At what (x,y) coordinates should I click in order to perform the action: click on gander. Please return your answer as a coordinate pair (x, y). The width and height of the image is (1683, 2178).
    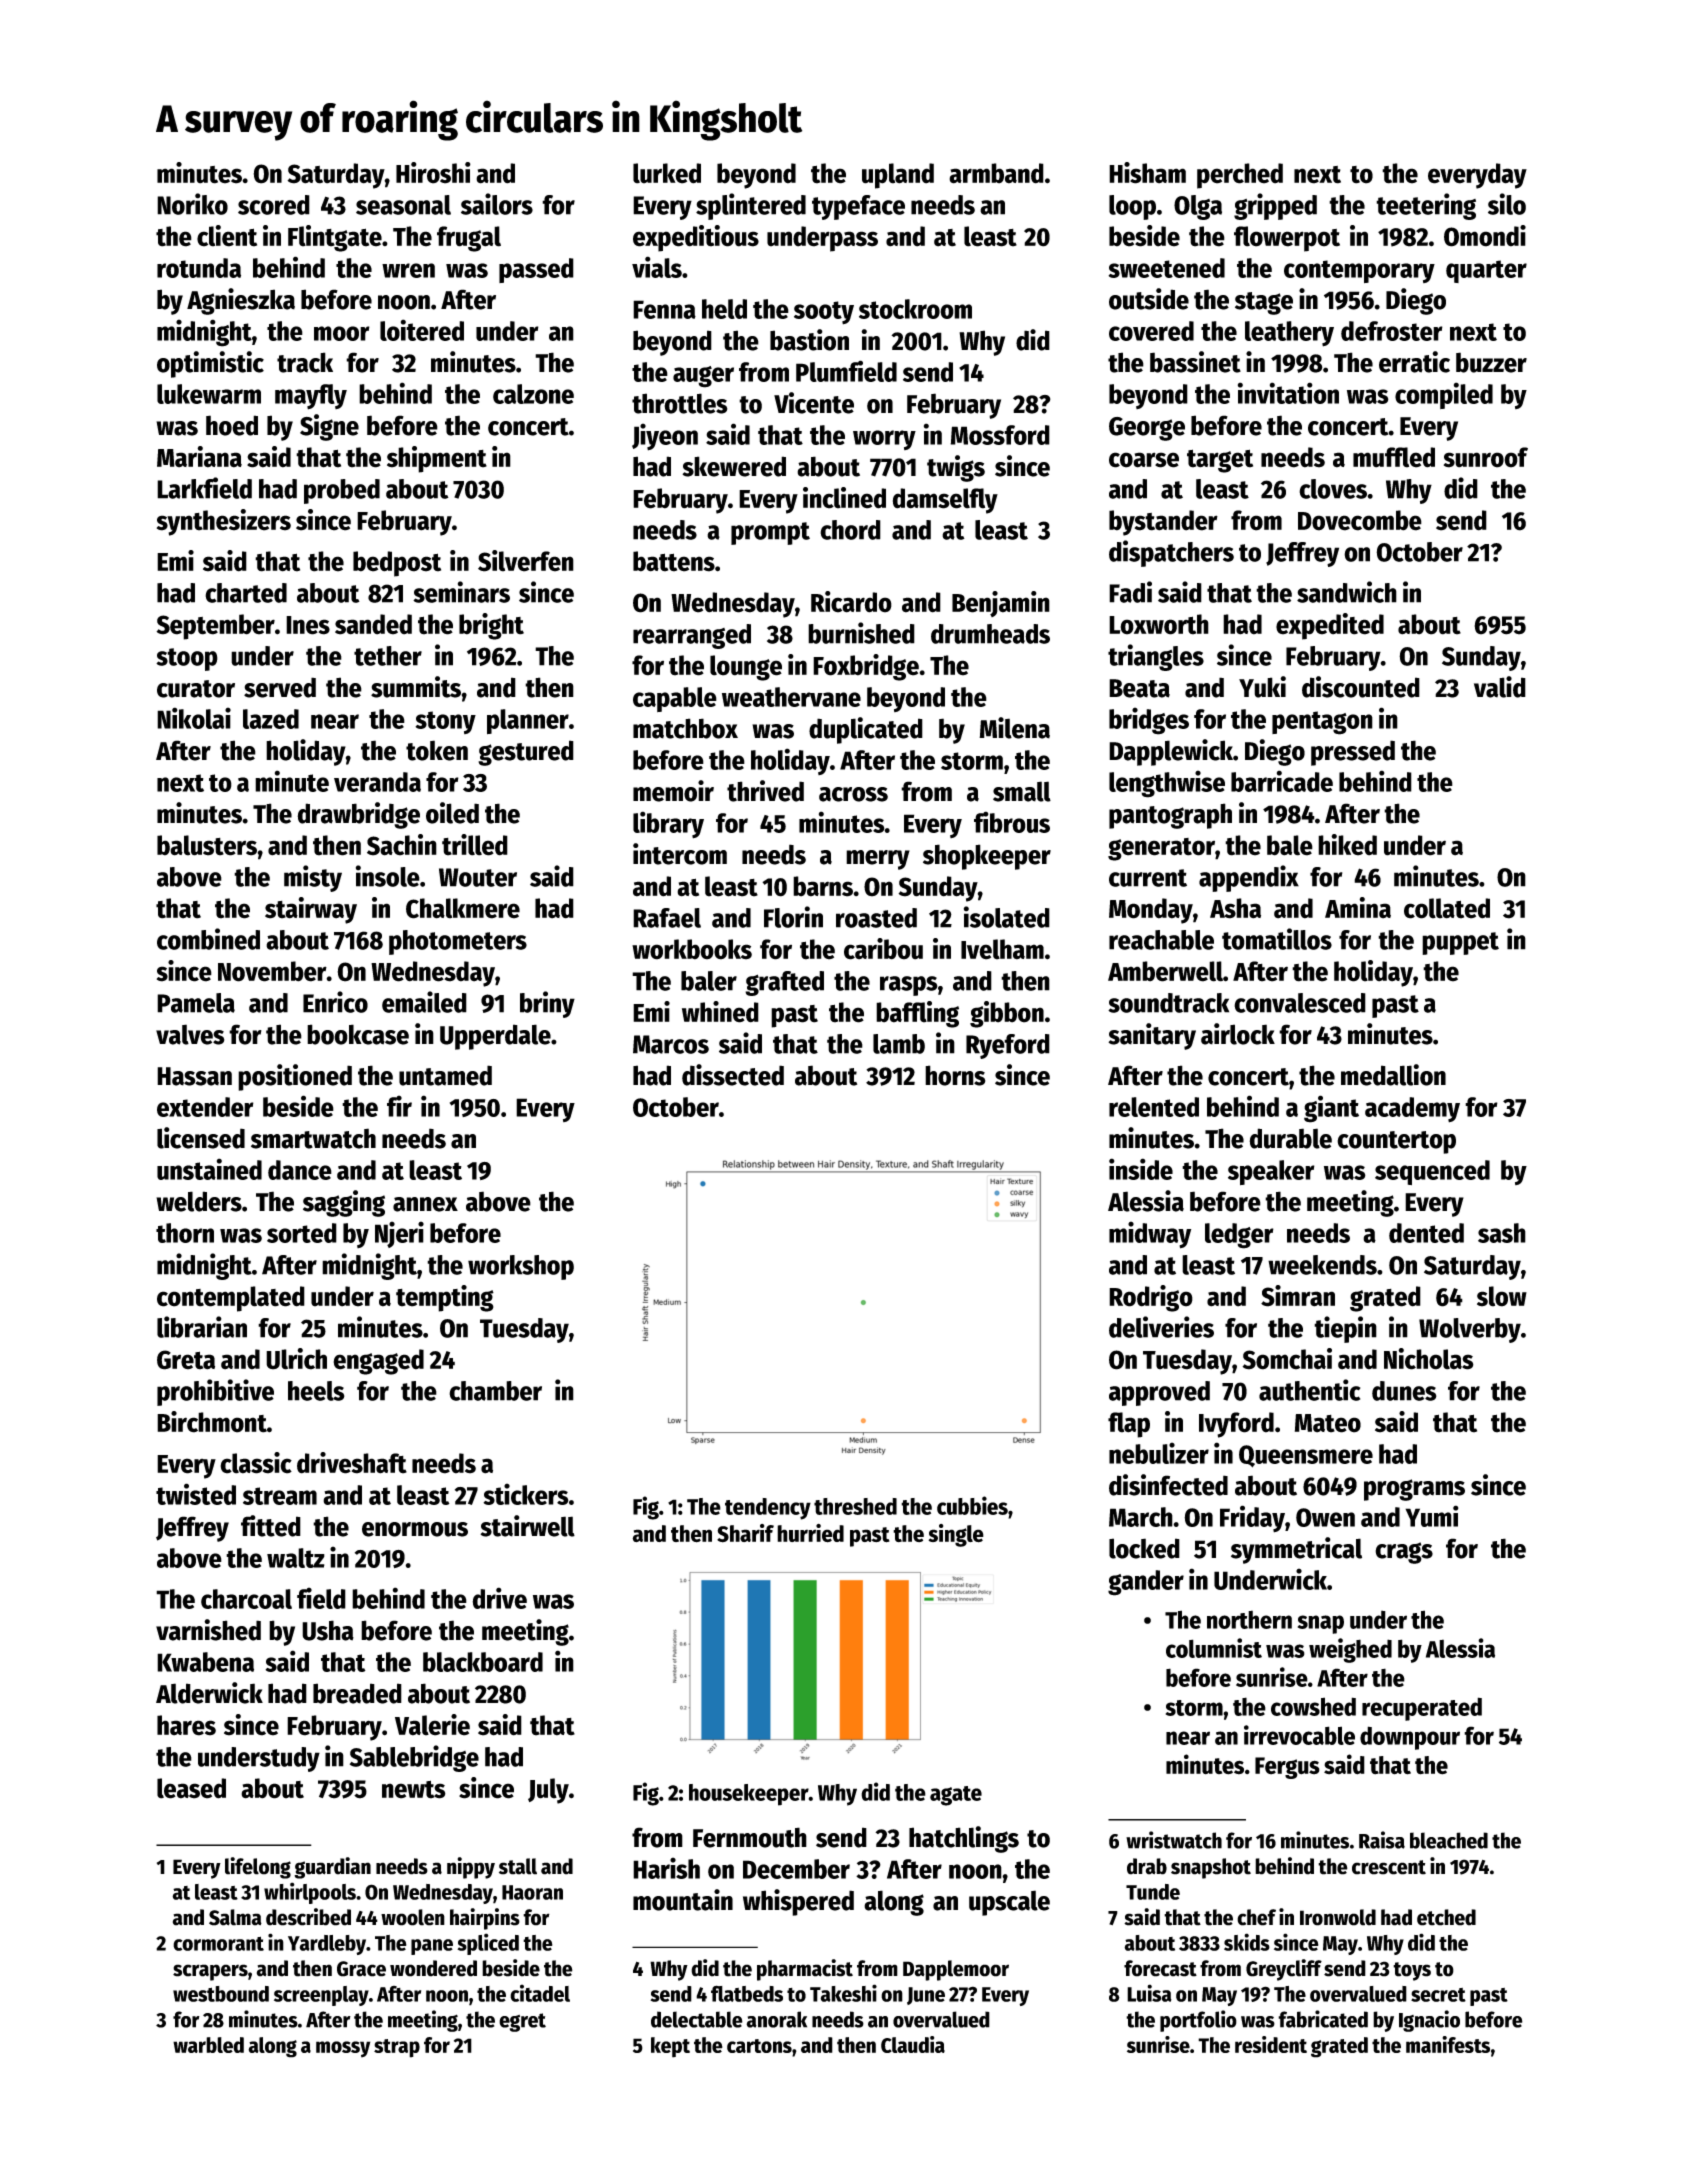
    Looking at the image, I should click on (1146, 1583).
